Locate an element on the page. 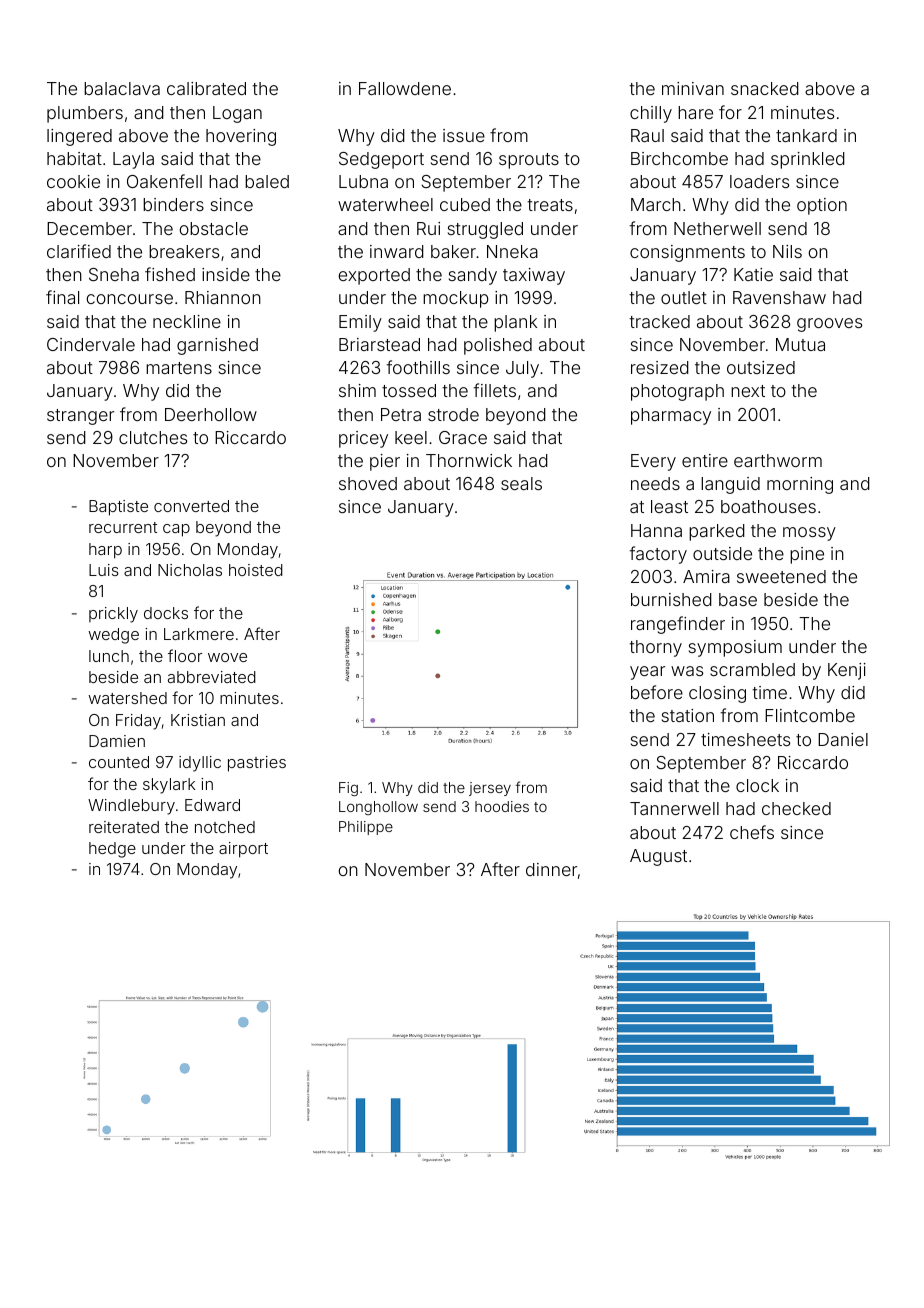 This document has width=924, height=1308. shim is located at coordinates (357, 390).
